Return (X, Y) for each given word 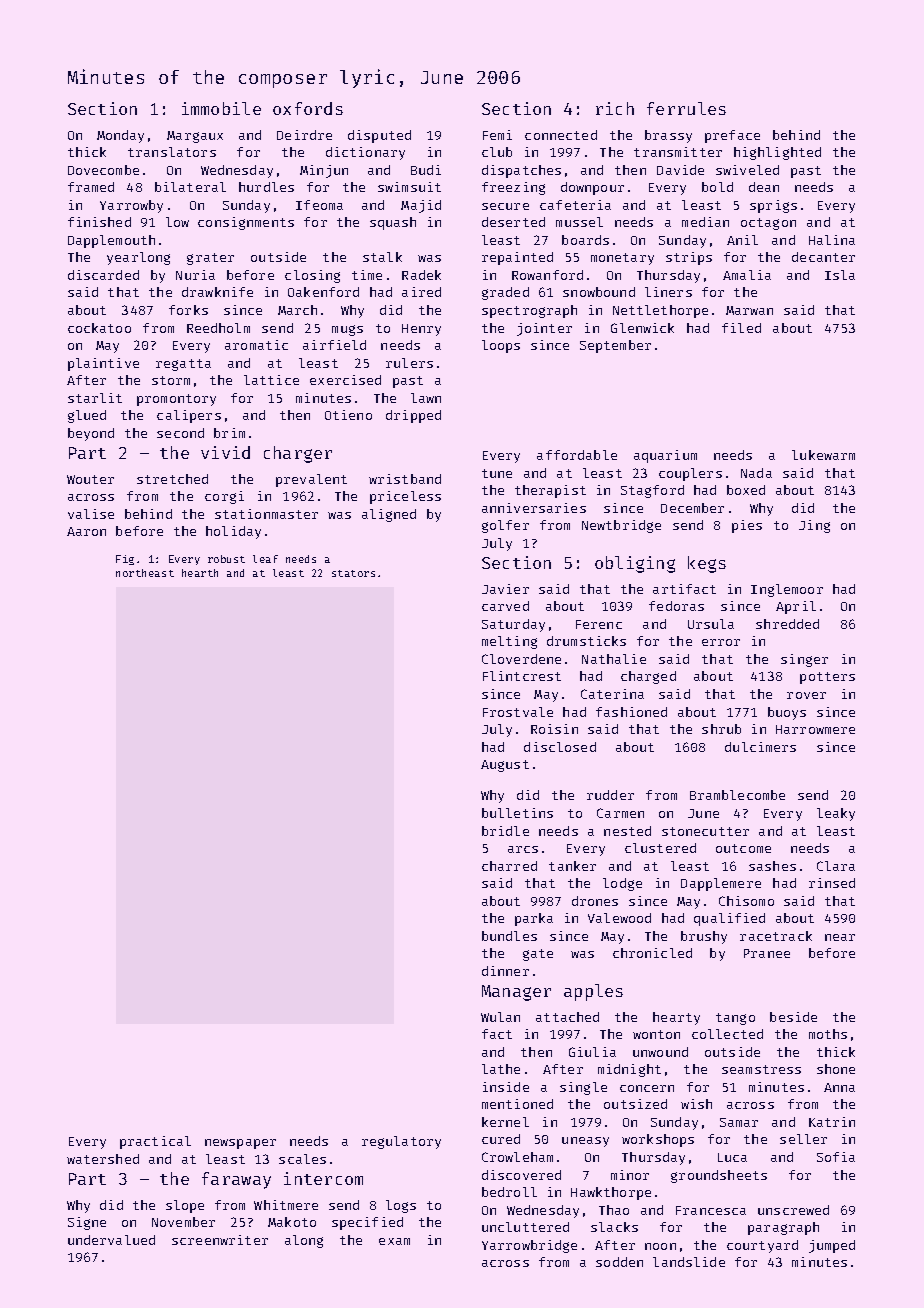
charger (298, 454)
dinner (505, 971)
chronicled (652, 953)
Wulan (500, 1017)
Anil (742, 240)
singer (804, 660)
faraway (236, 1180)
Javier (505, 589)
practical (155, 1142)
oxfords (308, 108)
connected (561, 135)
